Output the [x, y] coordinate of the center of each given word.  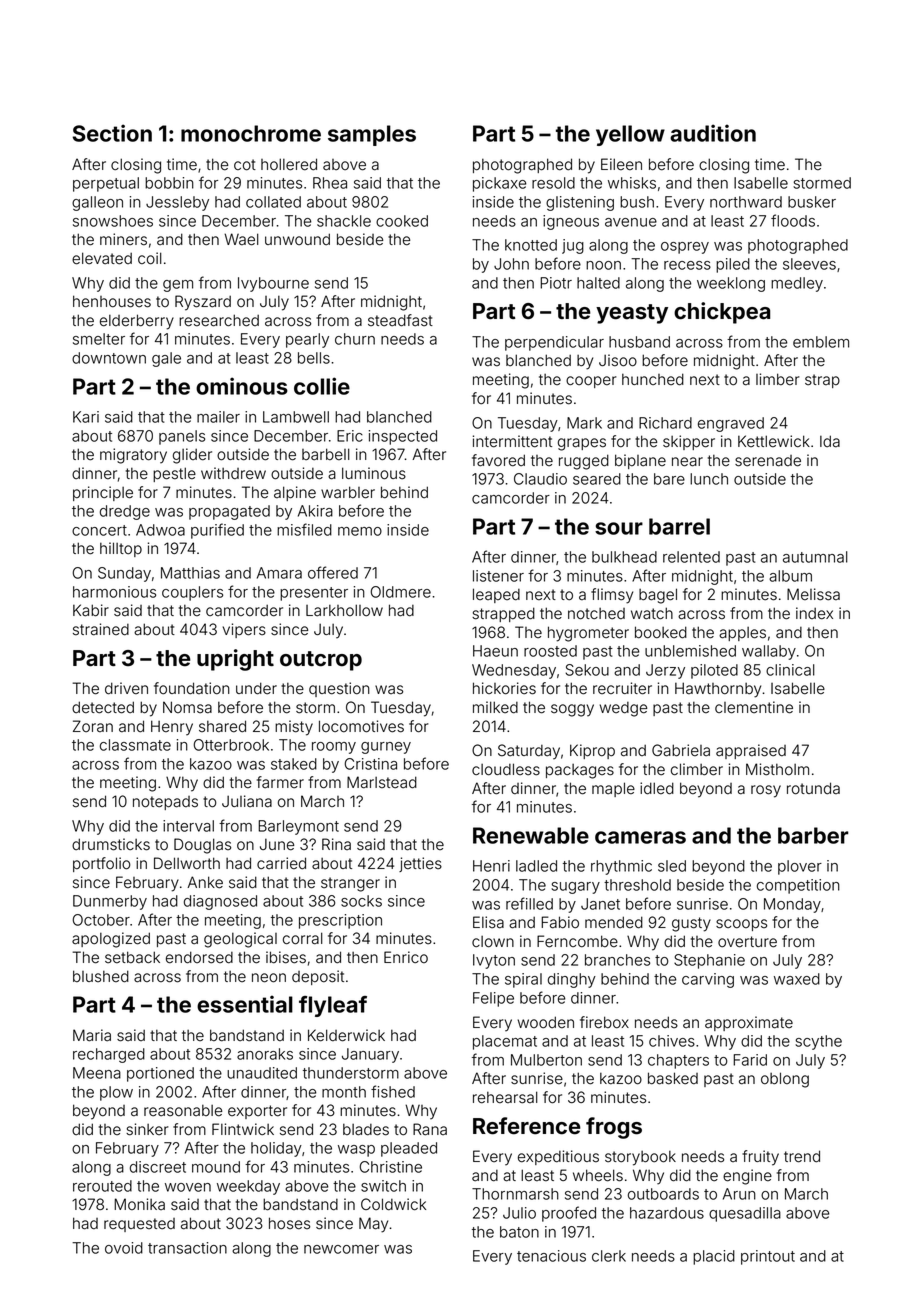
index [814, 613]
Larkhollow [344, 610]
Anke [205, 882]
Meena [97, 1073]
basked [673, 1078]
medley [797, 284]
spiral [523, 980]
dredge [125, 512]
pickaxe [499, 184]
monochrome [251, 133]
